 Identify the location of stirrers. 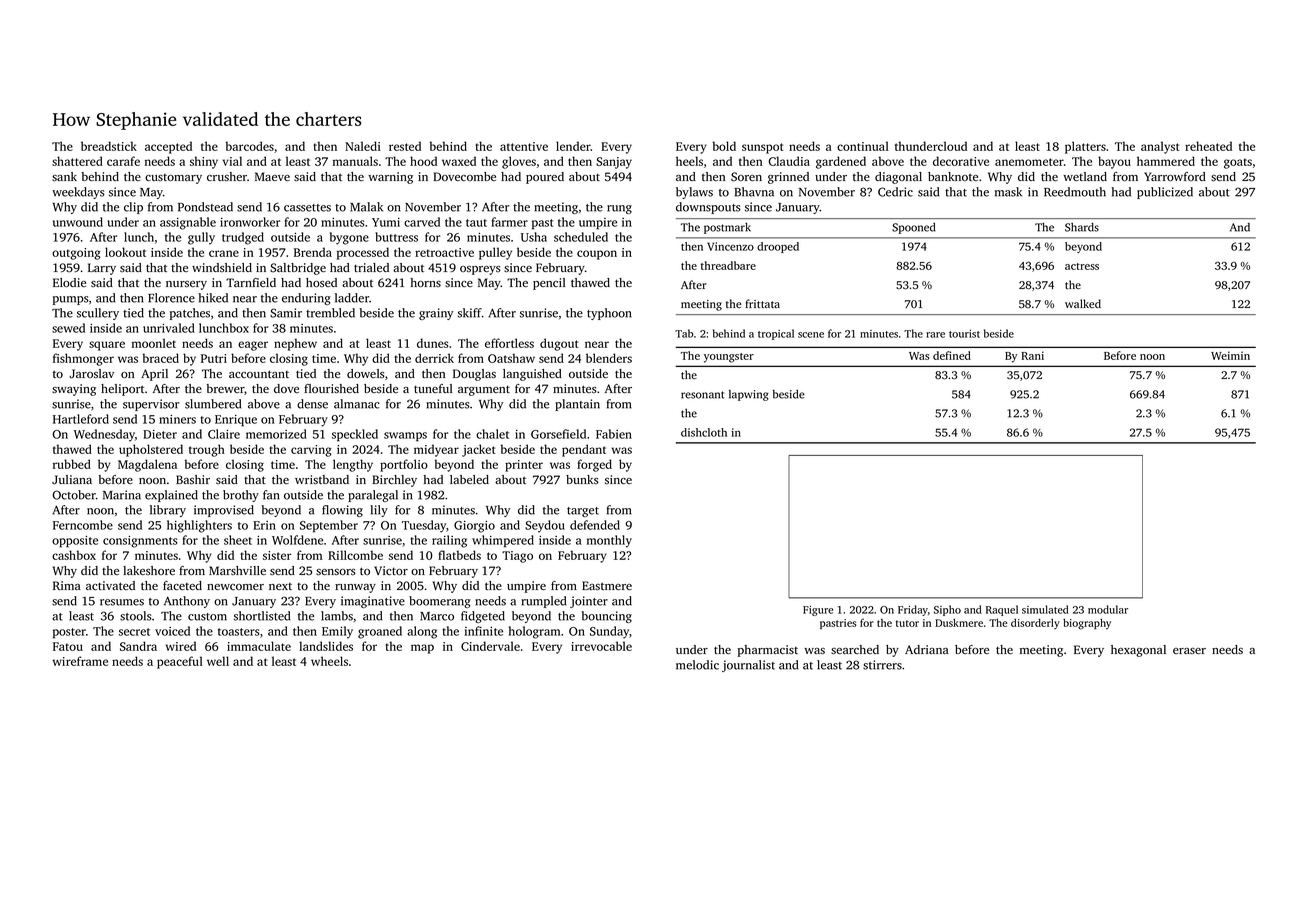
(882, 665).
